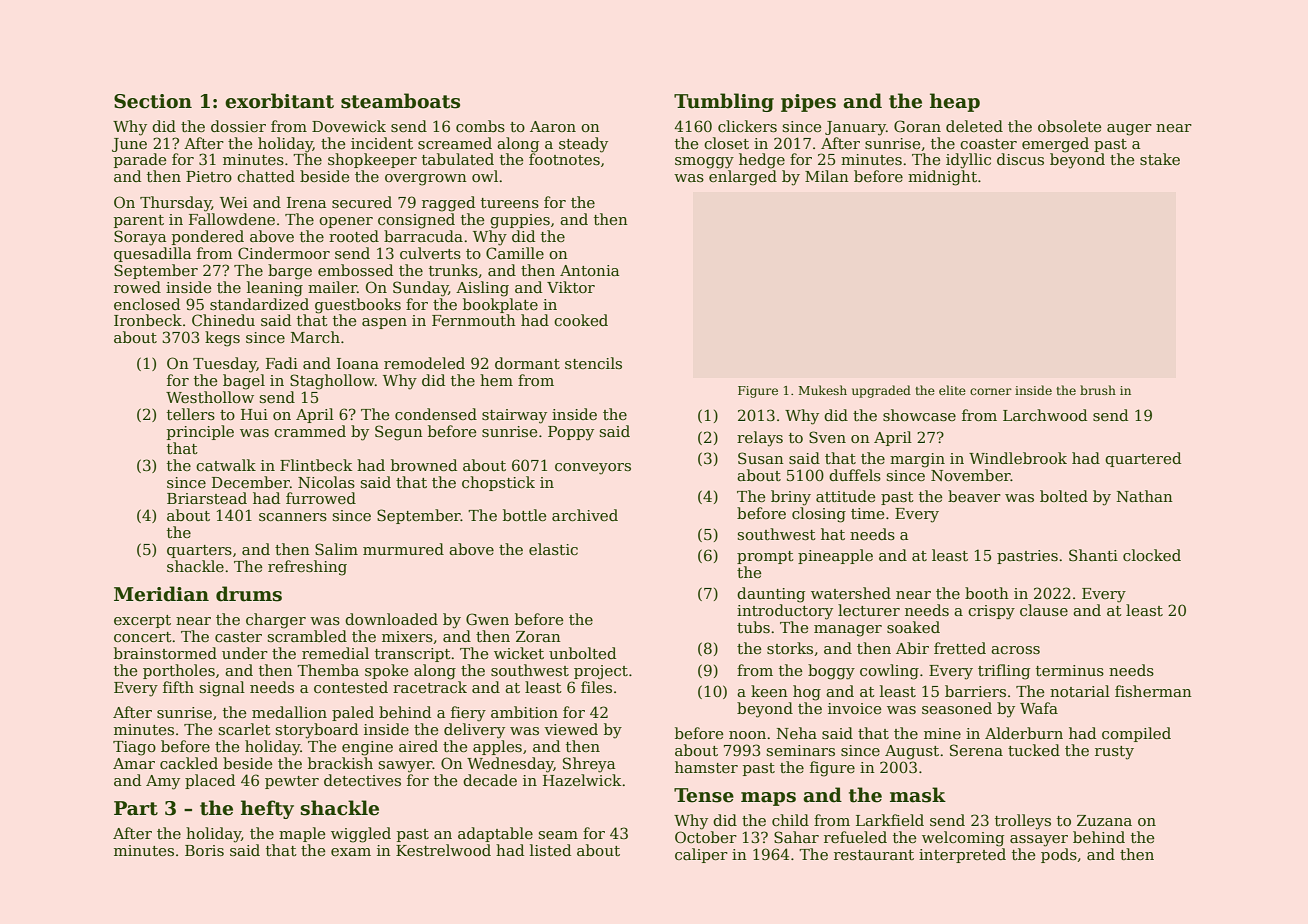 This screenshot has width=1308, height=924. I want to click on Thursday, so click(175, 204).
